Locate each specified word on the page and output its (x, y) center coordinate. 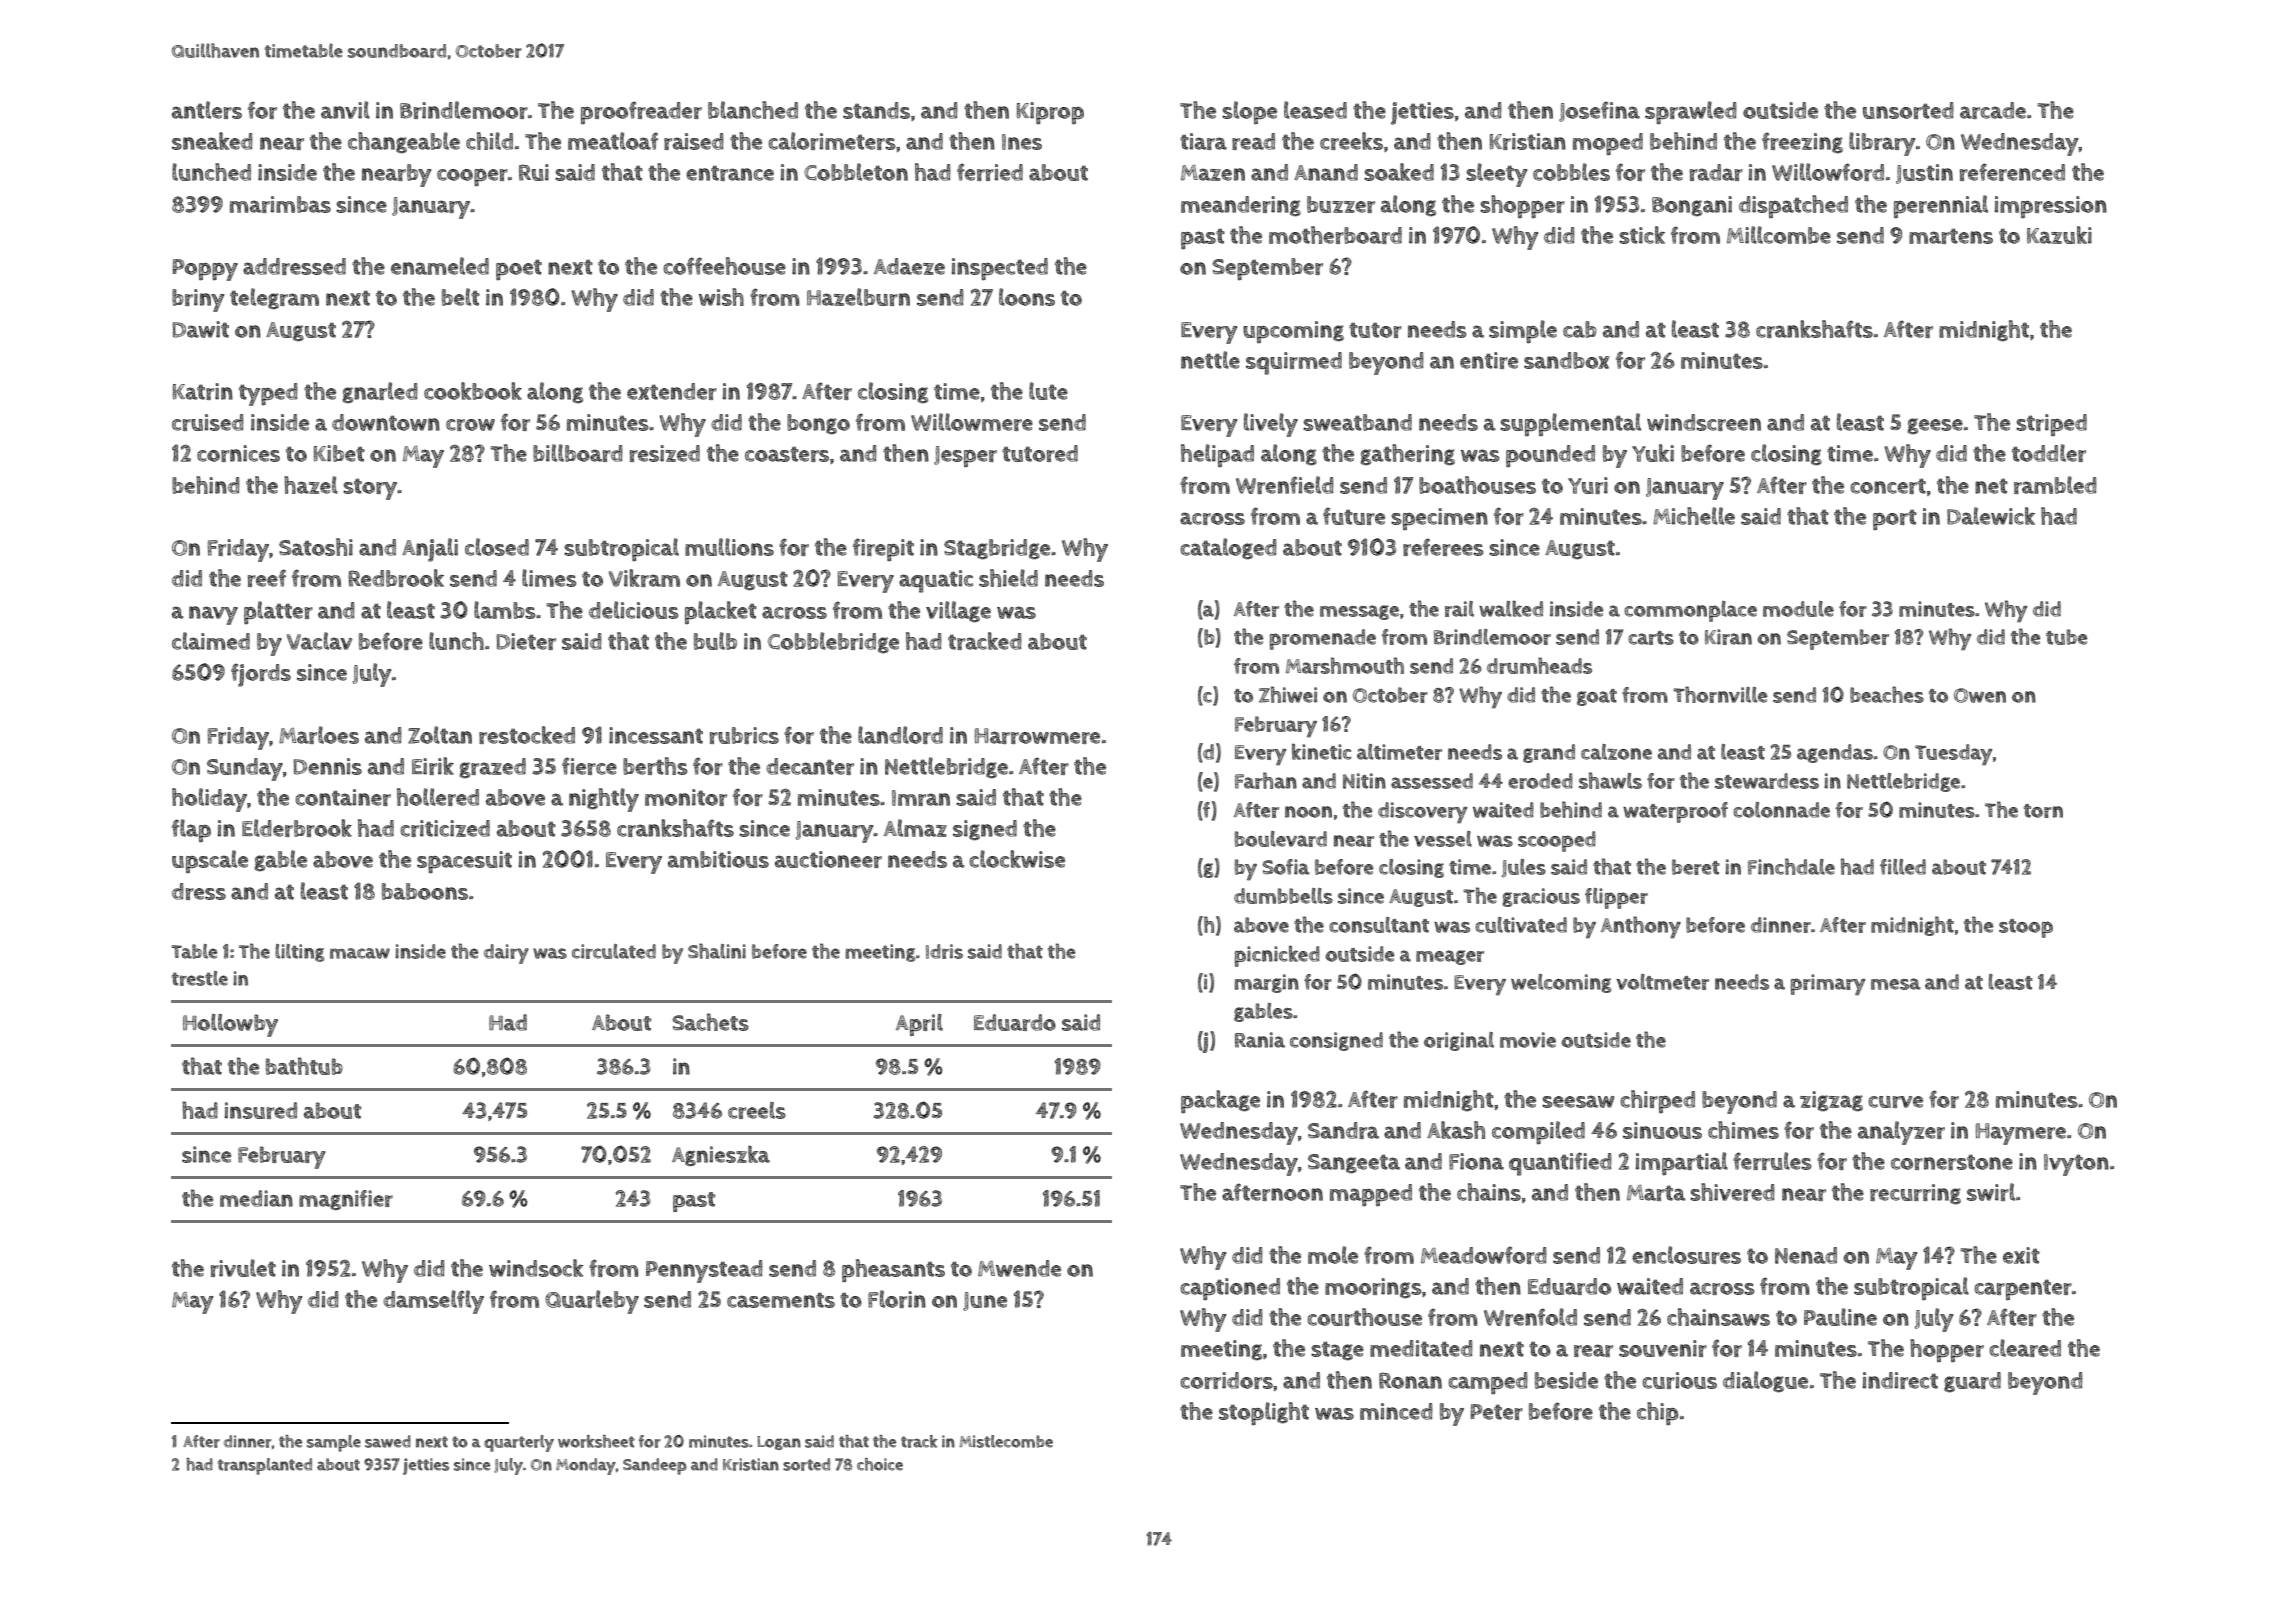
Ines (1022, 142)
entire (1489, 360)
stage (1337, 1350)
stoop (2026, 928)
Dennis (327, 766)
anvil (345, 110)
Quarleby (592, 1302)
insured (260, 1110)
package (1220, 1101)
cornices (238, 453)
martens (1951, 236)
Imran (921, 798)
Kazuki (2059, 235)
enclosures (1686, 1255)
